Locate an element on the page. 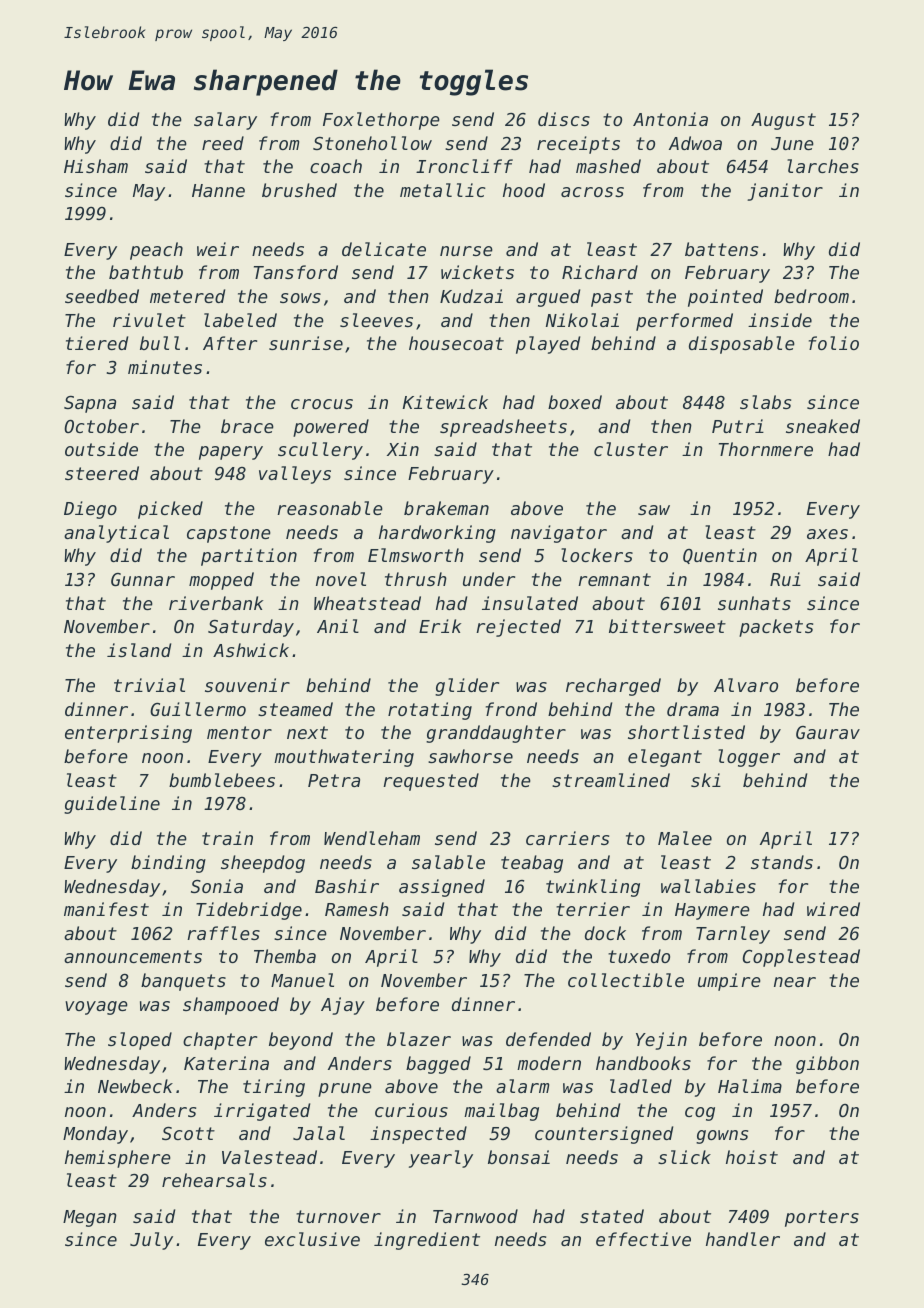  hemisphere is located at coordinates (118, 1159).
